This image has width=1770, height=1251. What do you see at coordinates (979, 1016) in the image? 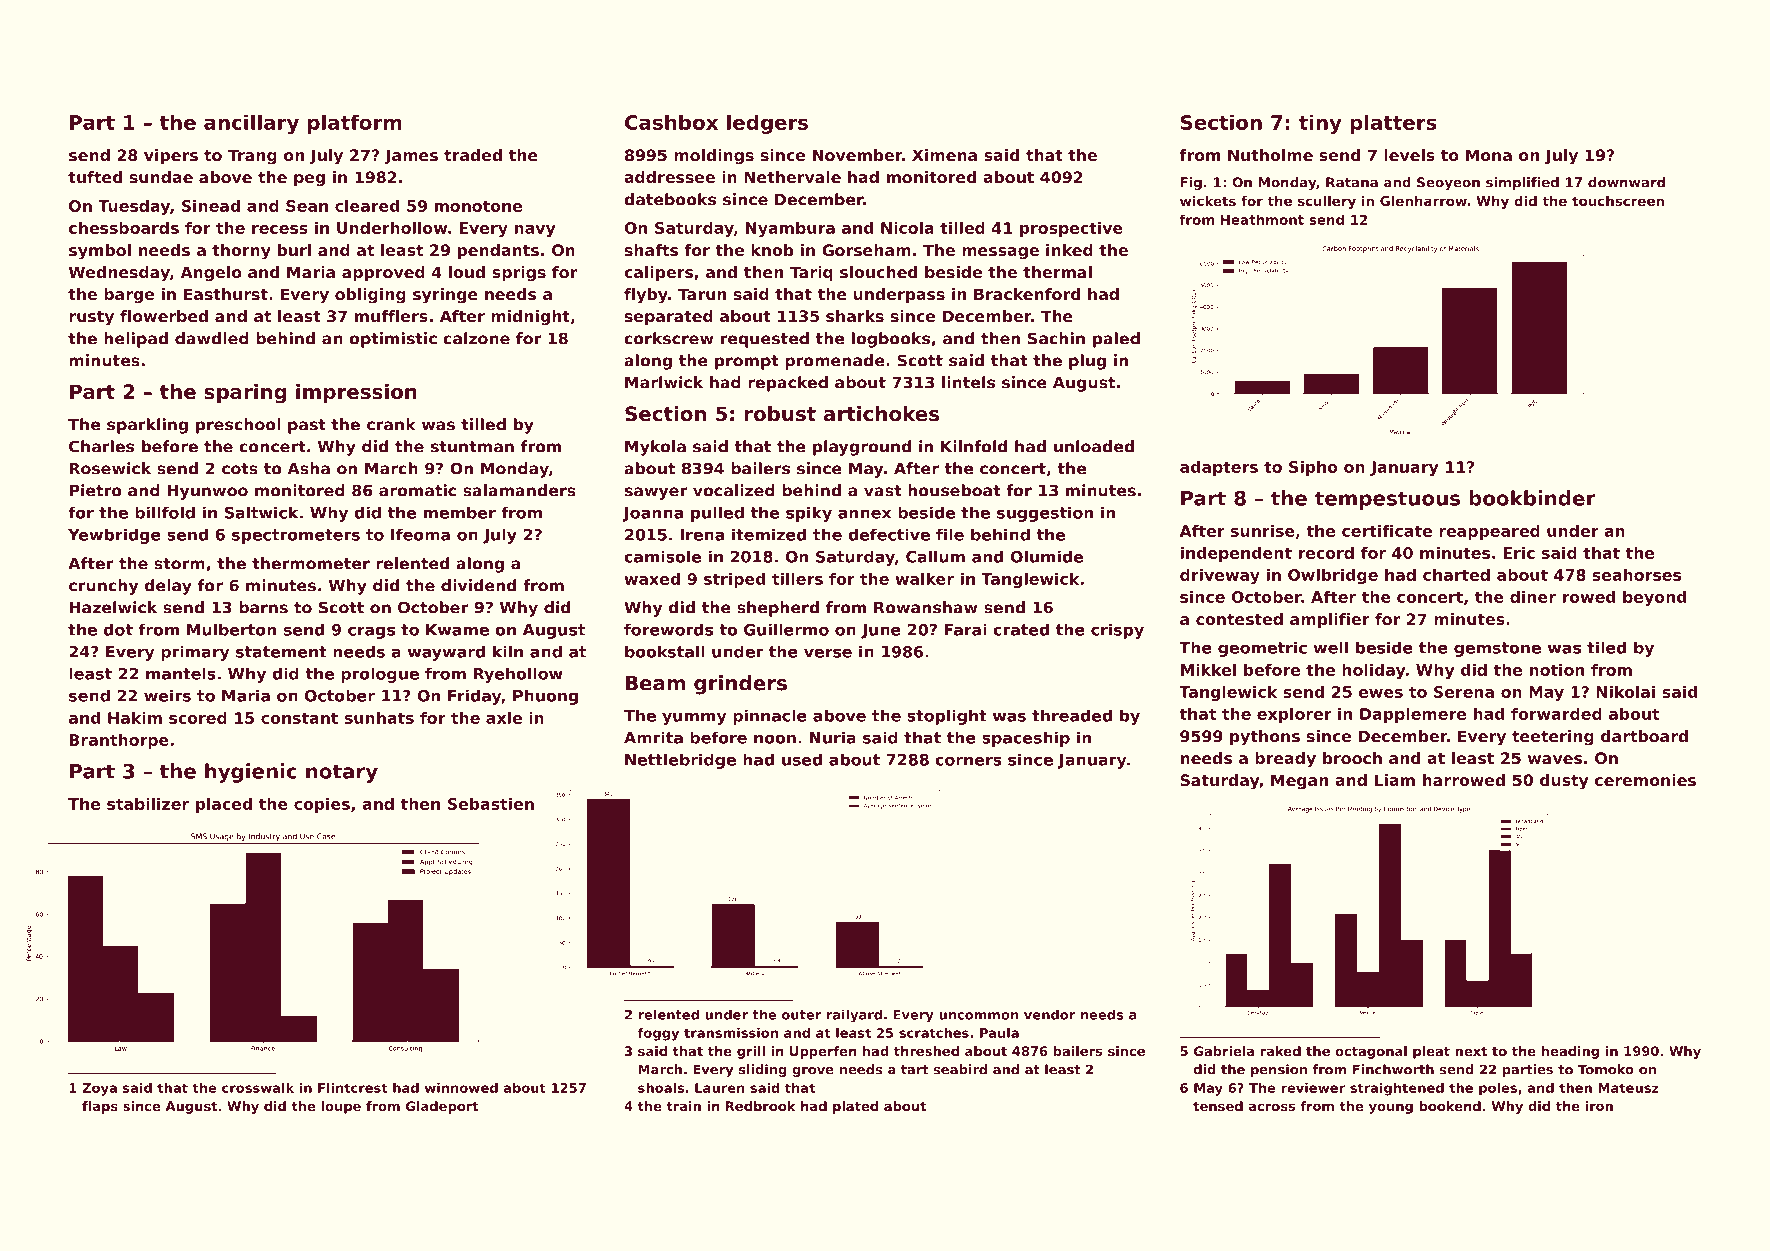
I see `uncommon` at bounding box center [979, 1016].
